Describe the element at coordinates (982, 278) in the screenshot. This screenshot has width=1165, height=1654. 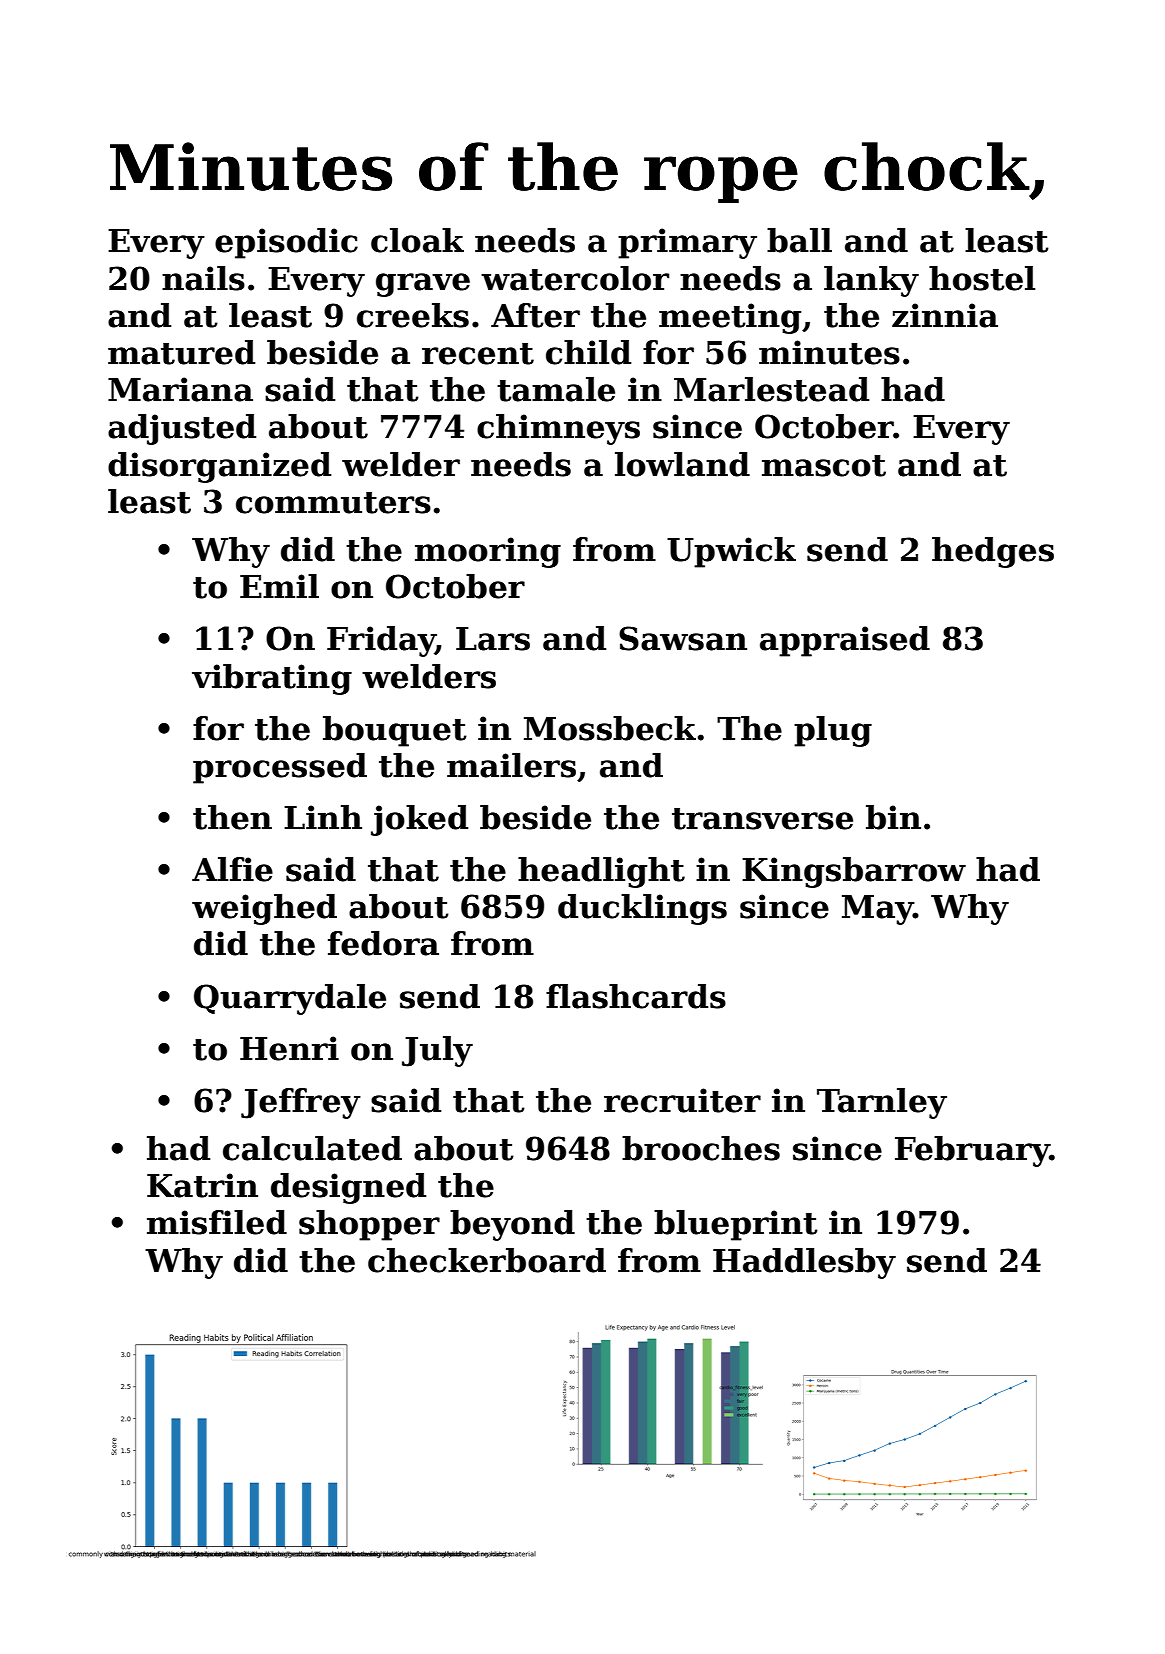
I see `hostel` at that location.
